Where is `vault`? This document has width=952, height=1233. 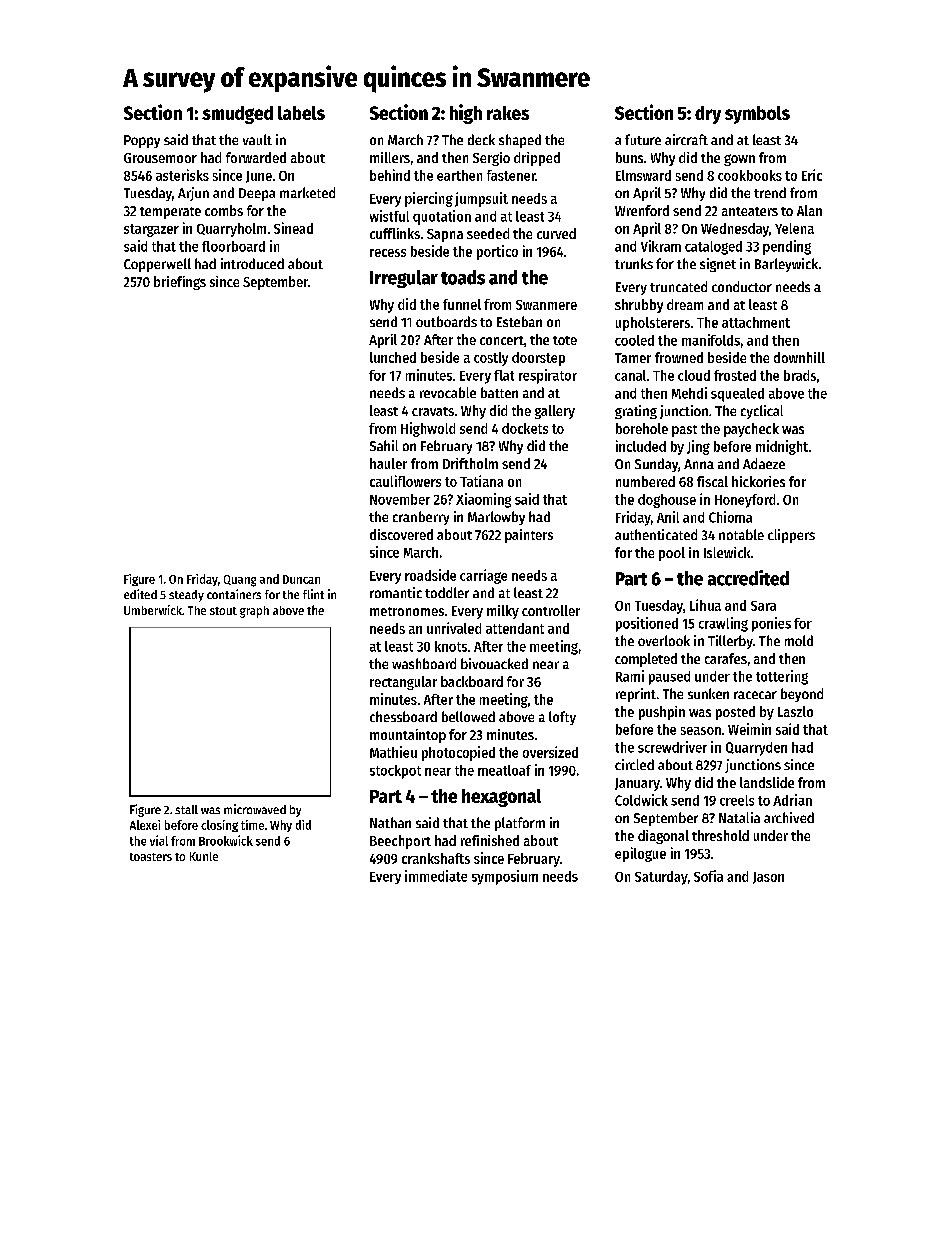 vault is located at coordinates (257, 139).
